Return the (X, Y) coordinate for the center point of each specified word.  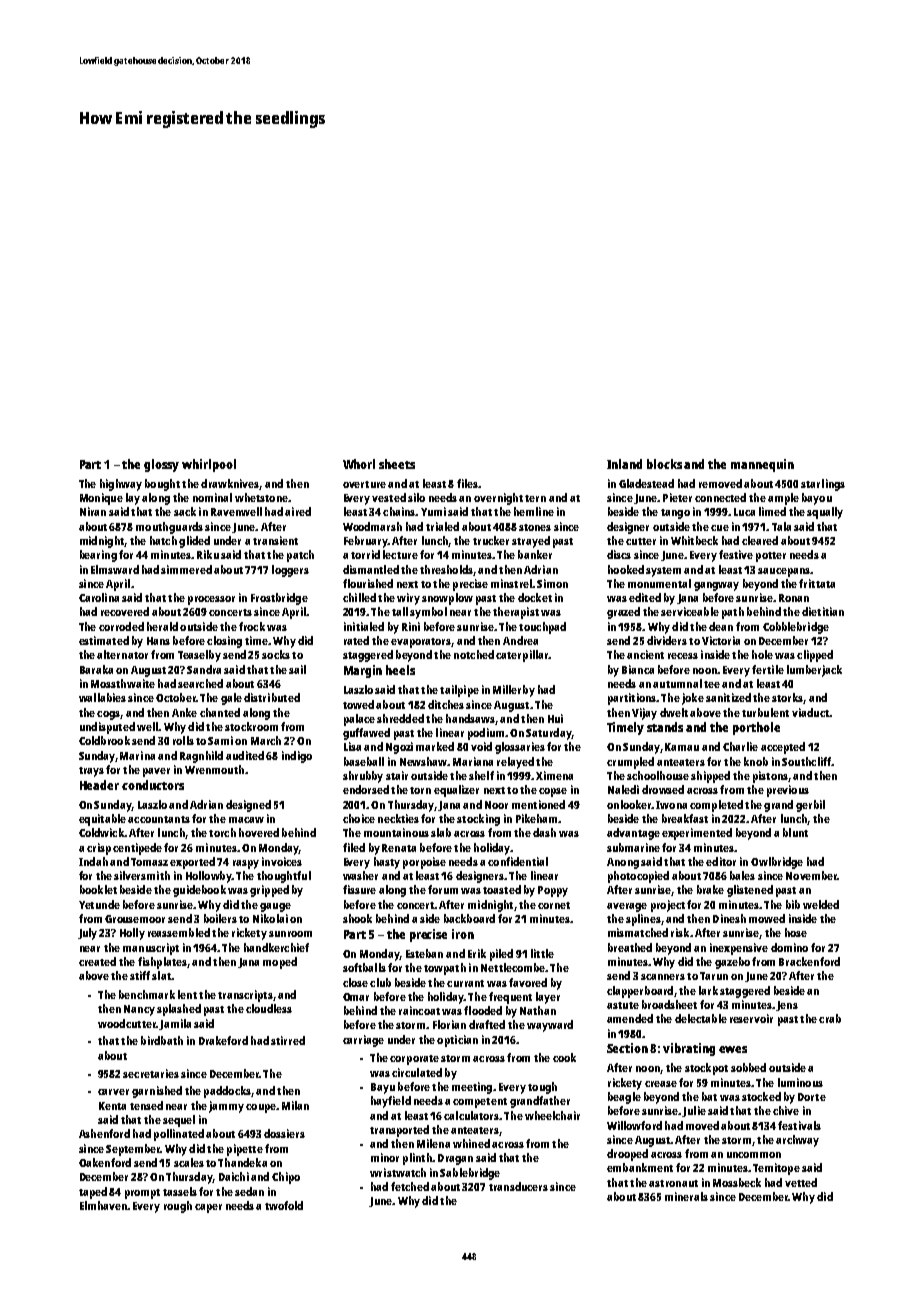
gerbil (810, 806)
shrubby (363, 777)
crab (830, 1018)
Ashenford (104, 1133)
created (97, 961)
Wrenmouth (214, 769)
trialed (442, 526)
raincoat (419, 1010)
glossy (161, 465)
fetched (410, 1186)
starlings (823, 485)
